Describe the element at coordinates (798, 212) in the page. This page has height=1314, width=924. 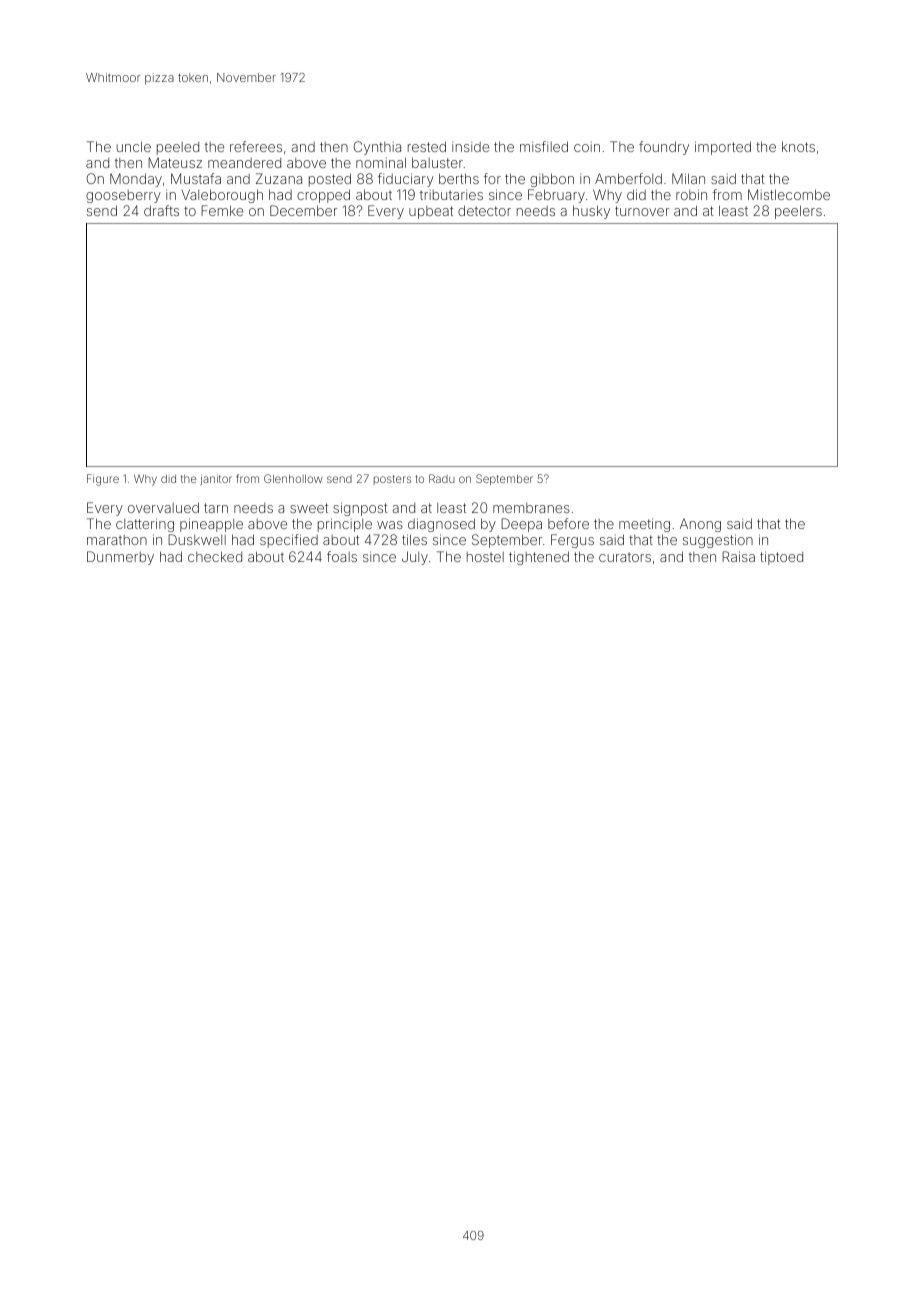
I see `peelers` at that location.
